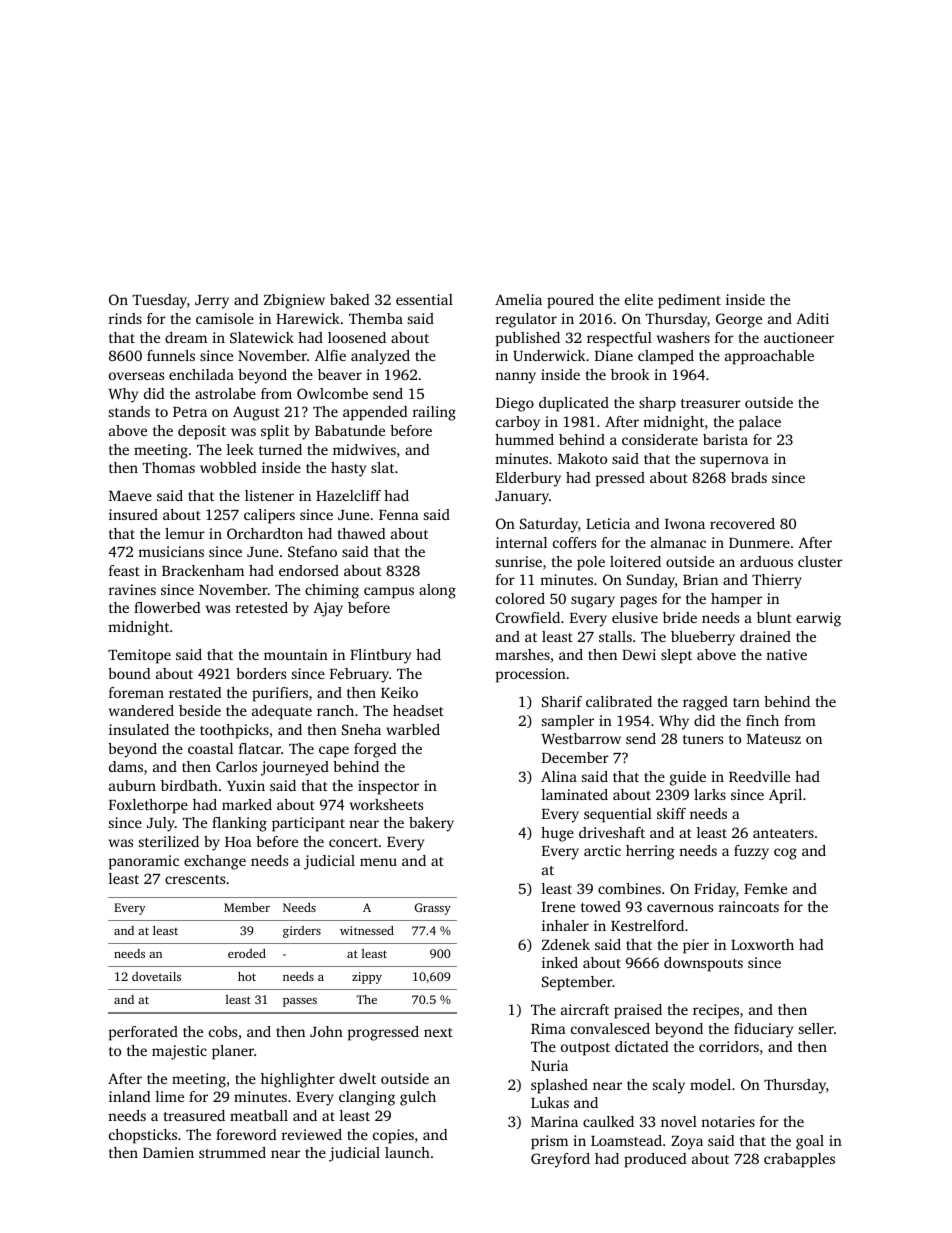 Image resolution: width=952 pixels, height=1233 pixels. I want to click on retested, so click(262, 607).
